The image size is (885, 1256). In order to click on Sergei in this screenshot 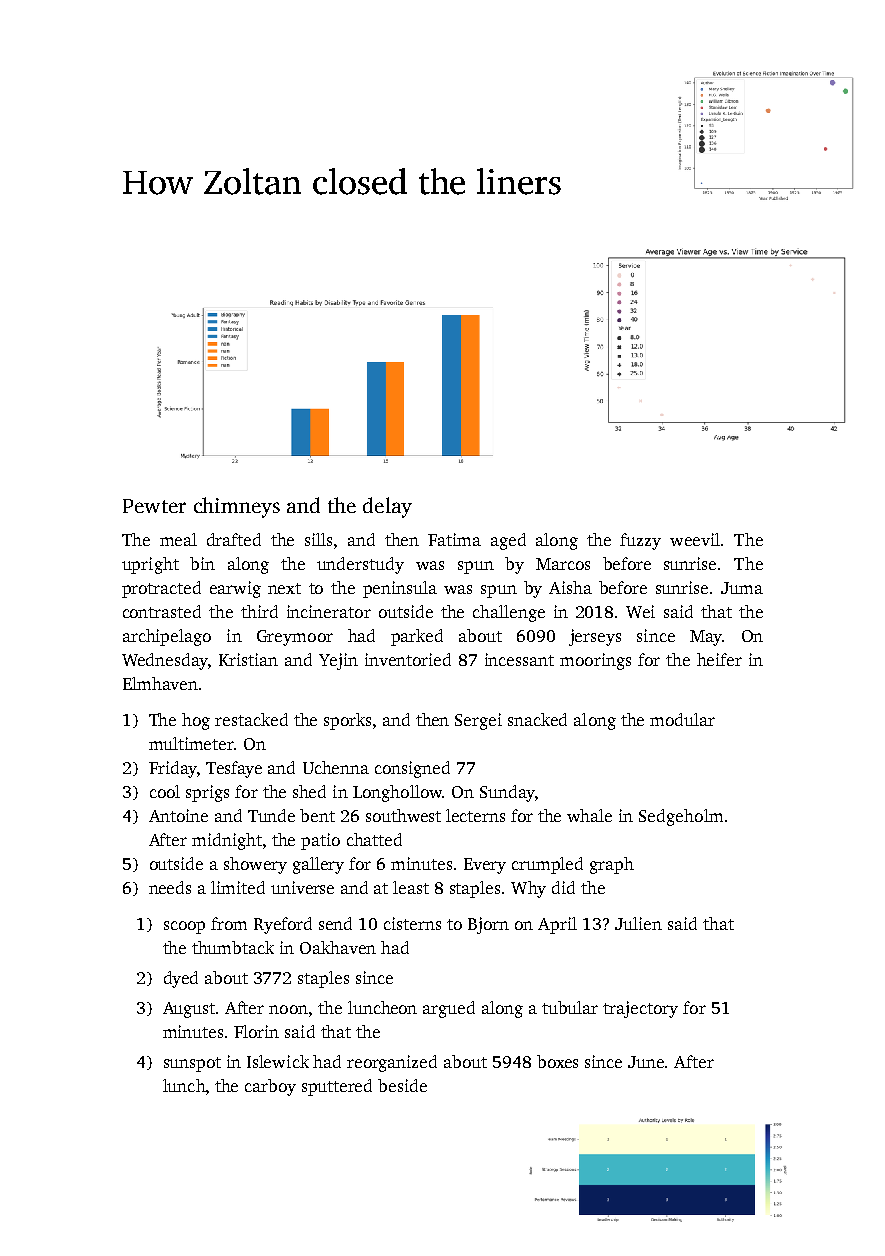, I will do `click(478, 721)`.
